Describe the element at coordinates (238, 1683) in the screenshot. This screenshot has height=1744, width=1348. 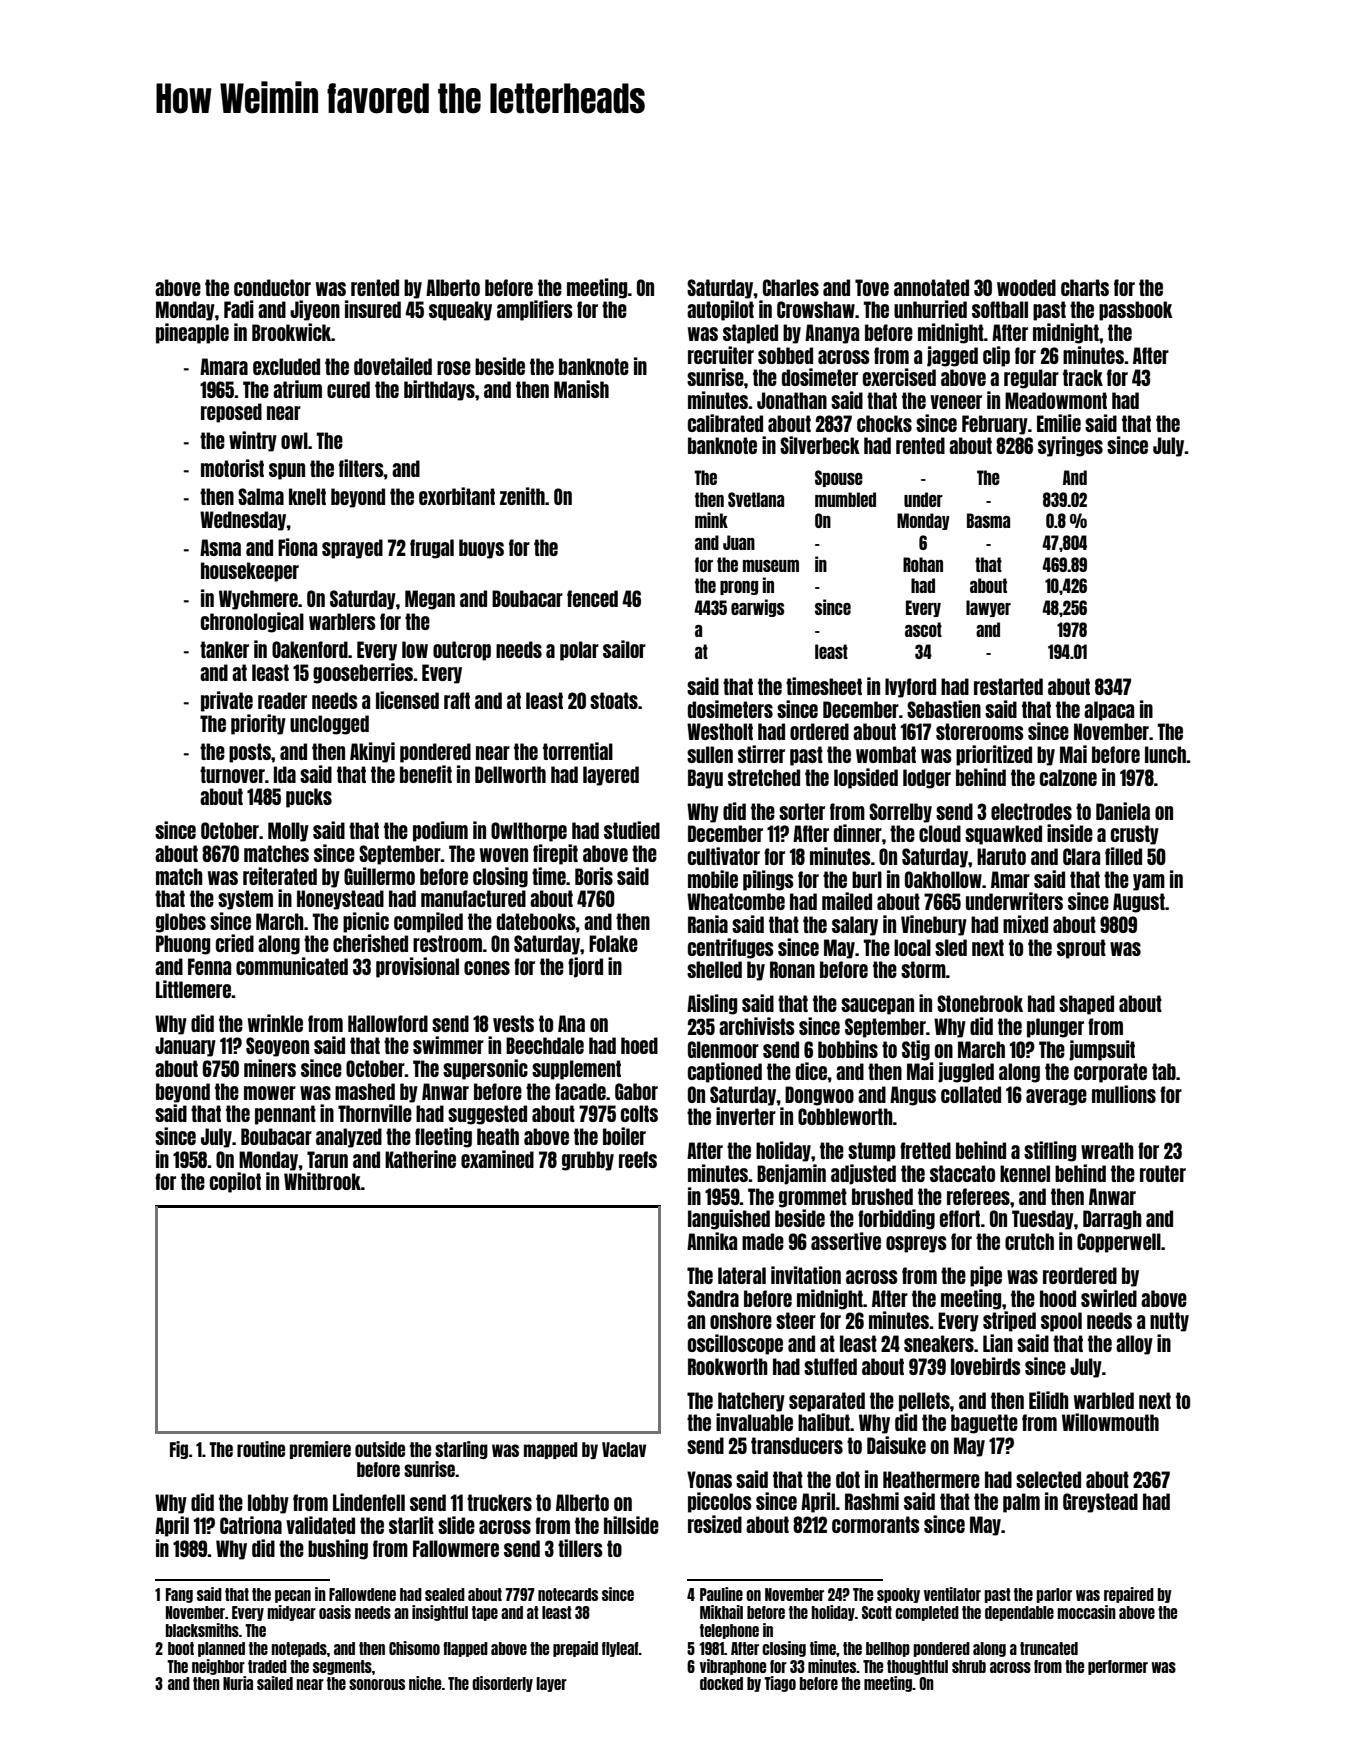
I see `Nuria` at that location.
